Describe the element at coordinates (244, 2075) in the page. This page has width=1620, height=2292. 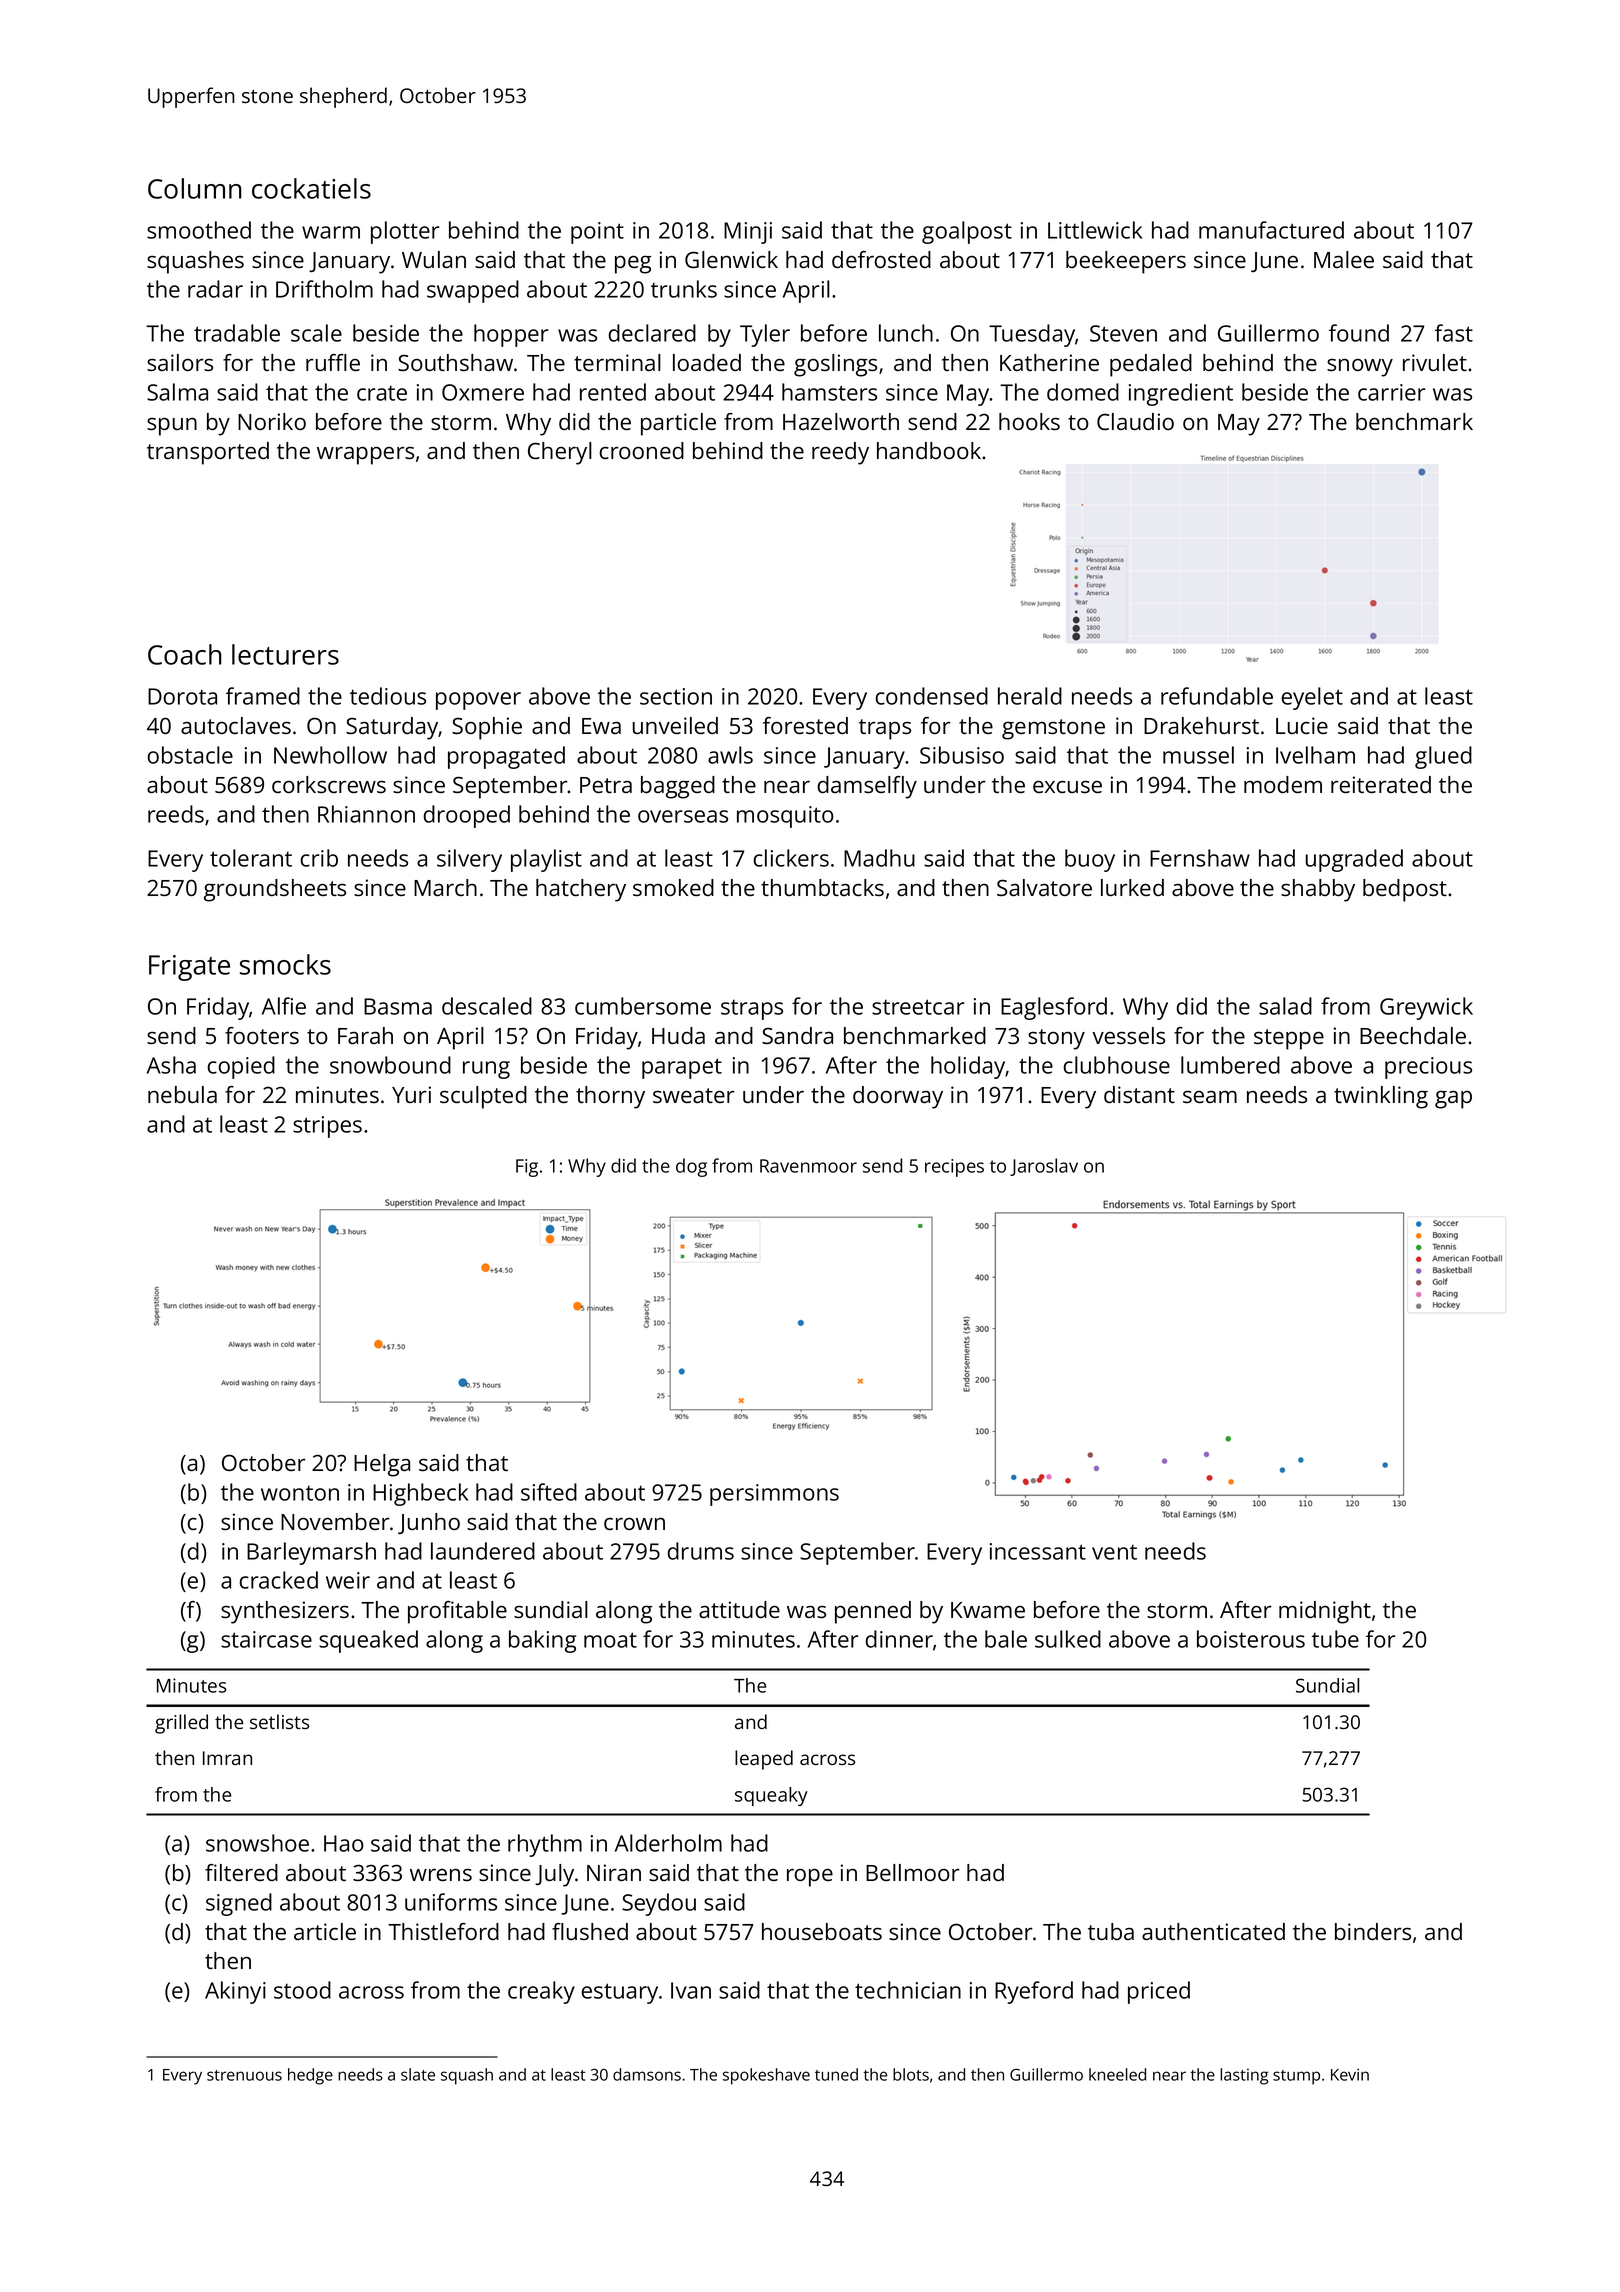
I see `strenuous` at that location.
